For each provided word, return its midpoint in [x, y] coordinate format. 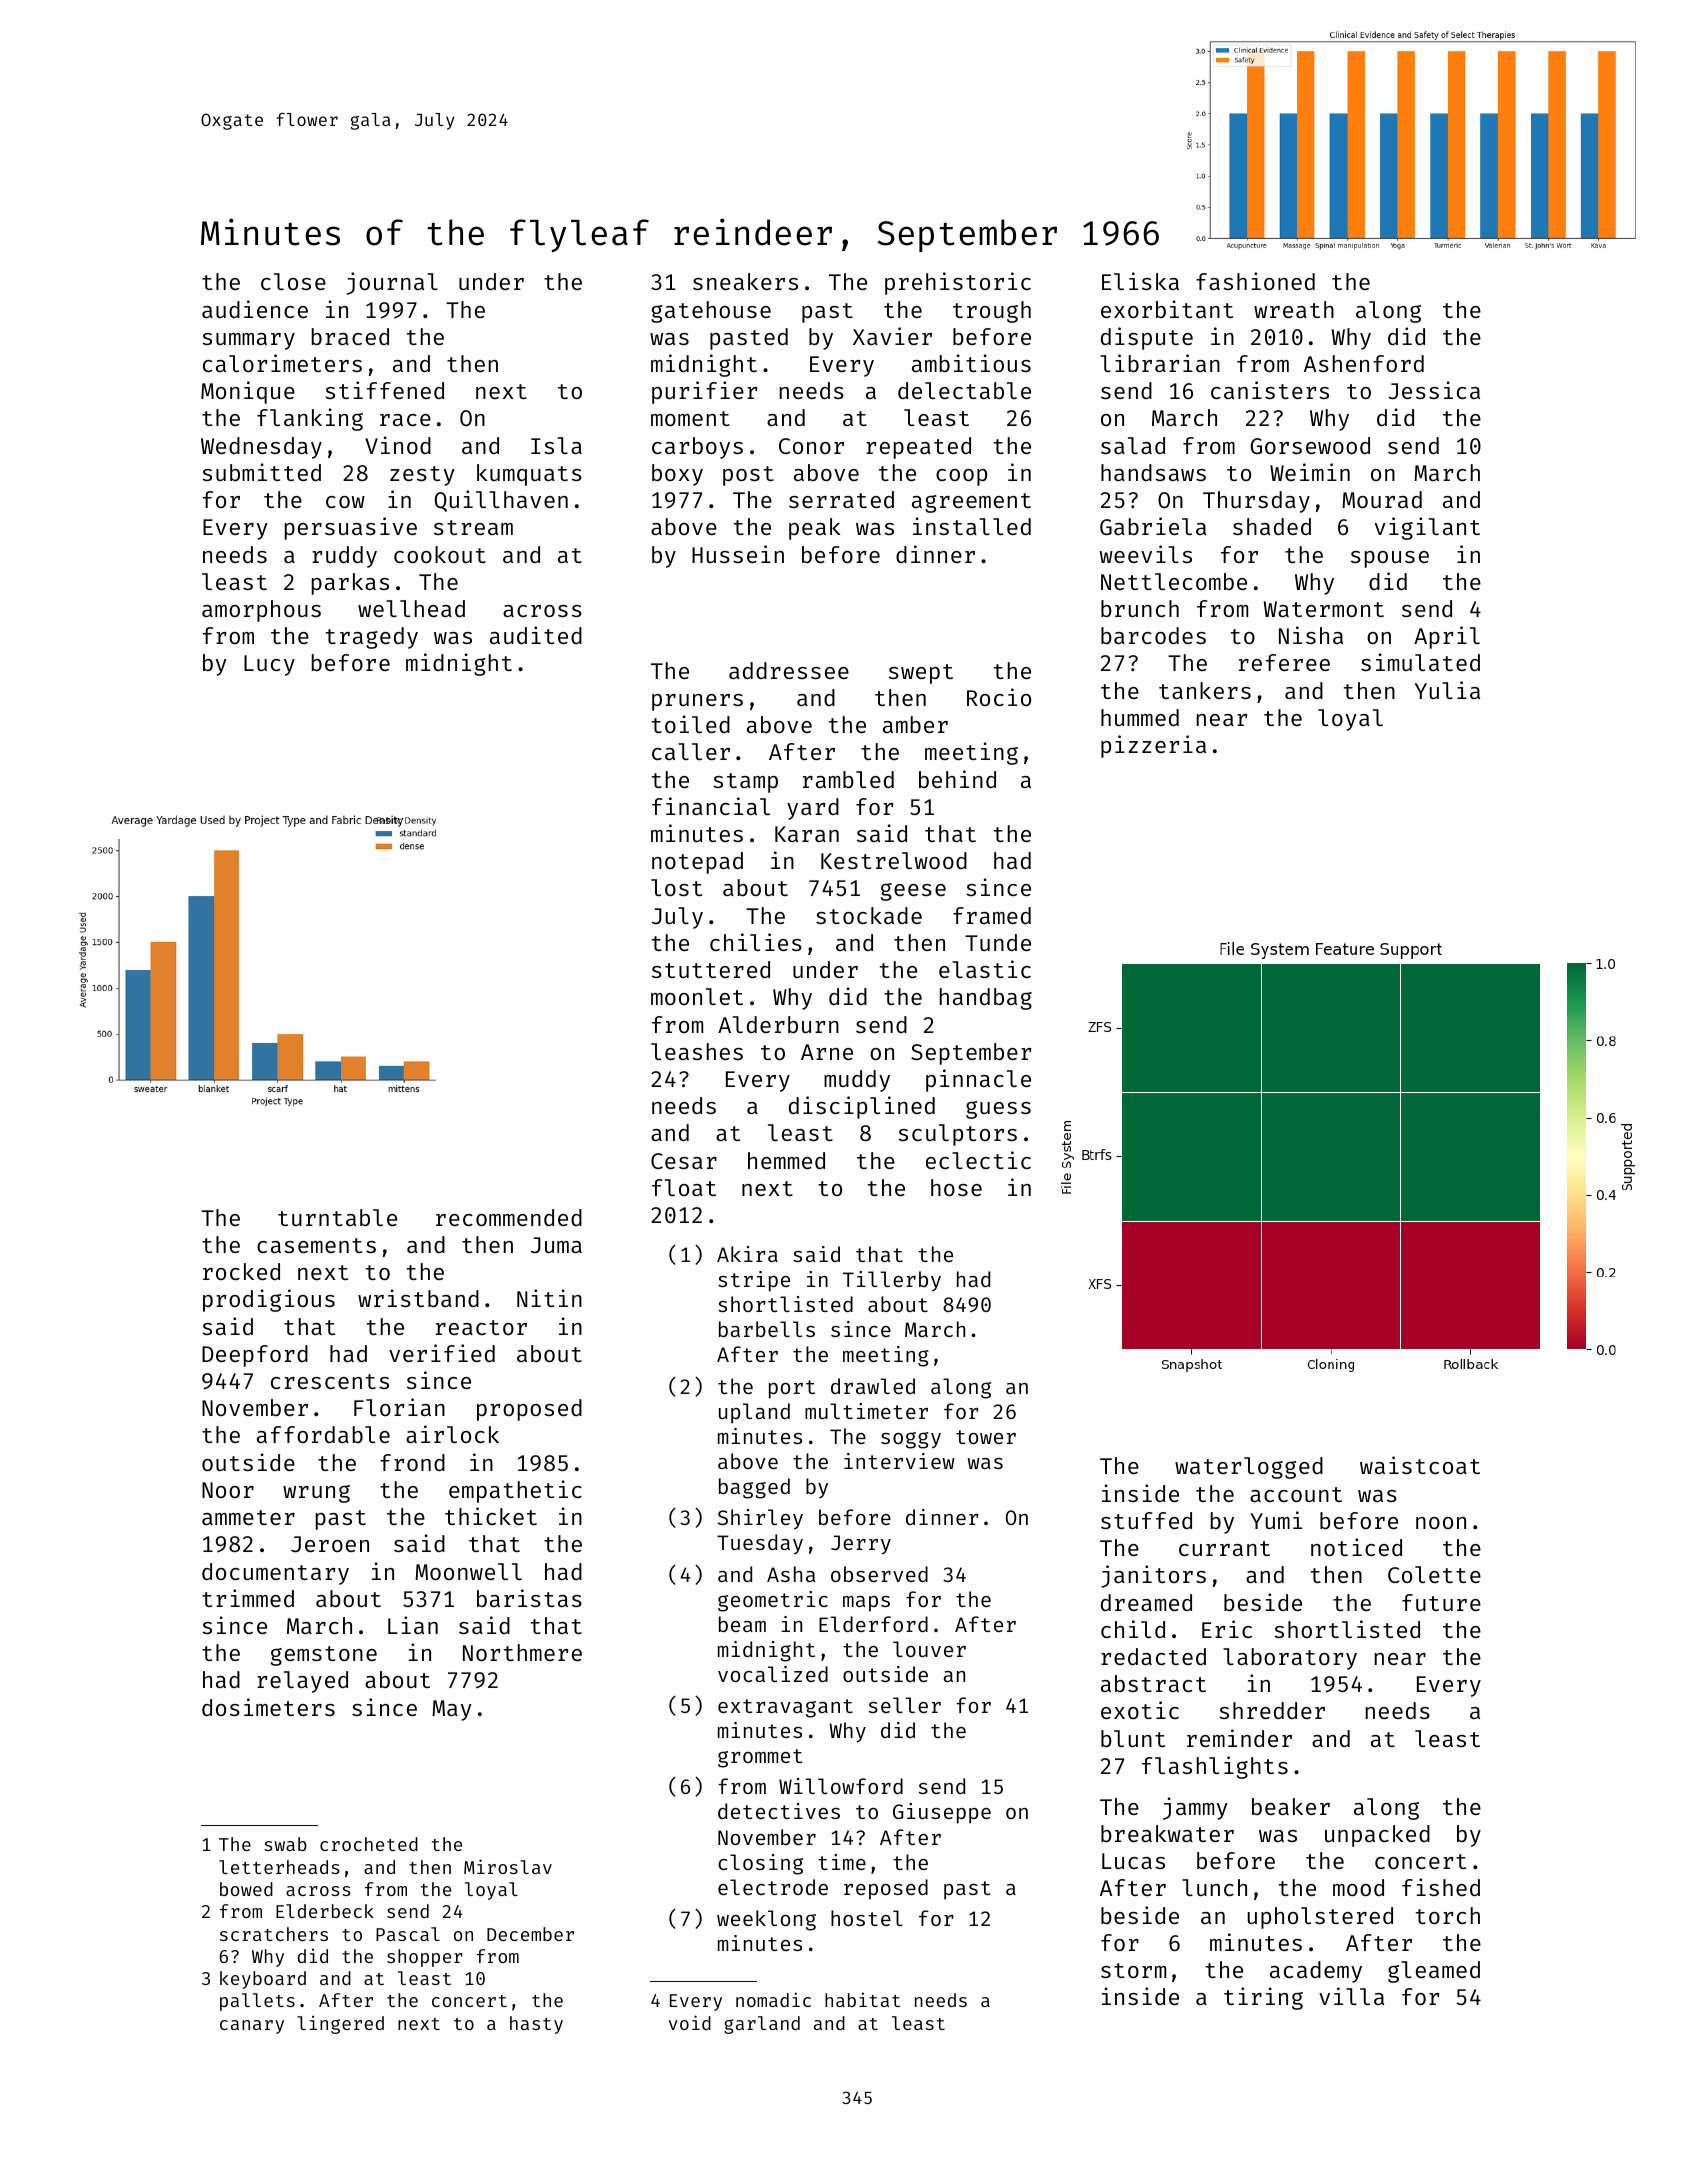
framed [992, 915]
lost [676, 887]
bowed [246, 1889]
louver [929, 1649]
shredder [1272, 1710]
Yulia [1447, 690]
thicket [491, 1516]
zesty [422, 476]
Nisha [1311, 635]
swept [921, 674]
